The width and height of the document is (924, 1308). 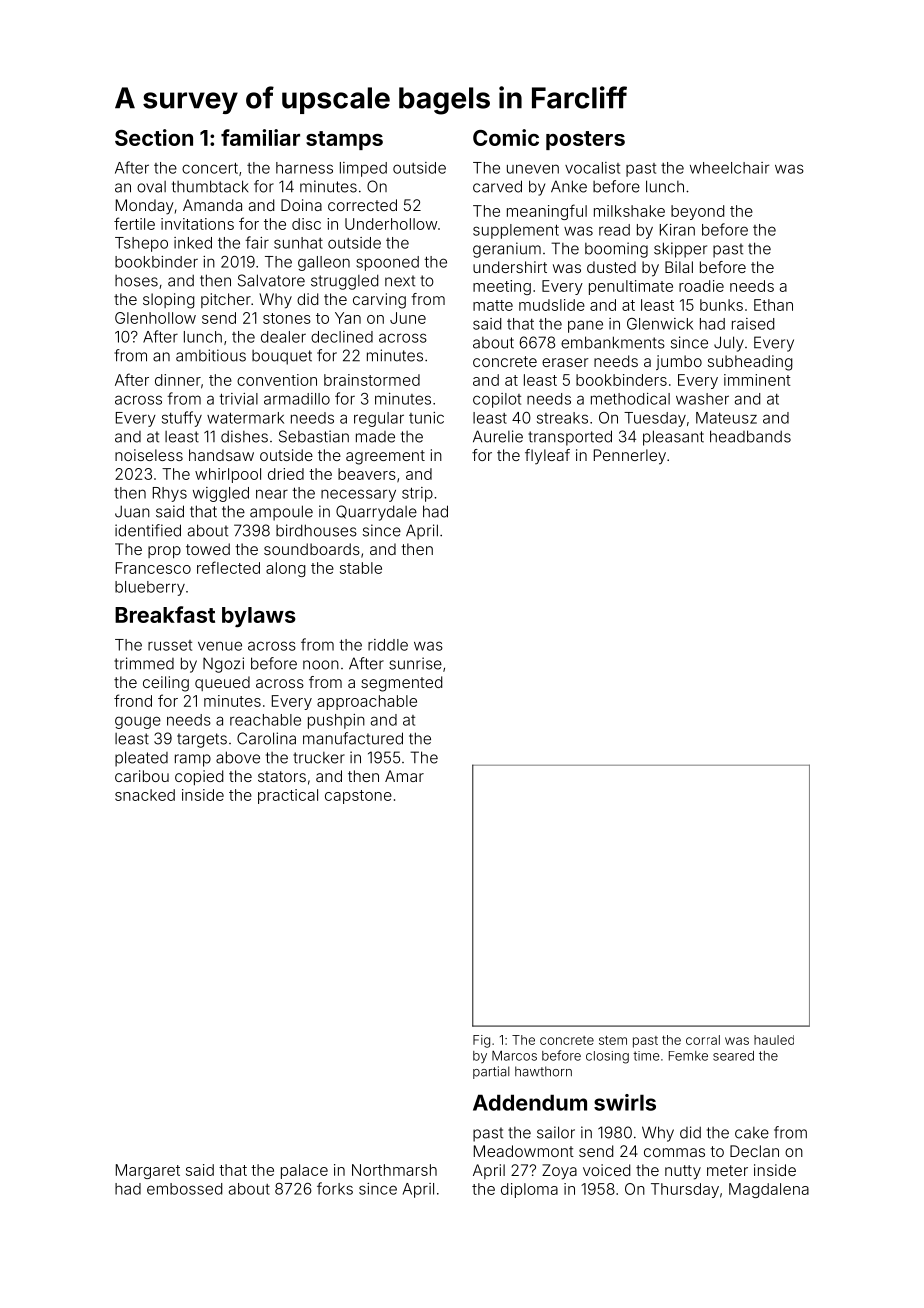 What do you see at coordinates (282, 357) in the document?
I see `bouquet` at bounding box center [282, 357].
